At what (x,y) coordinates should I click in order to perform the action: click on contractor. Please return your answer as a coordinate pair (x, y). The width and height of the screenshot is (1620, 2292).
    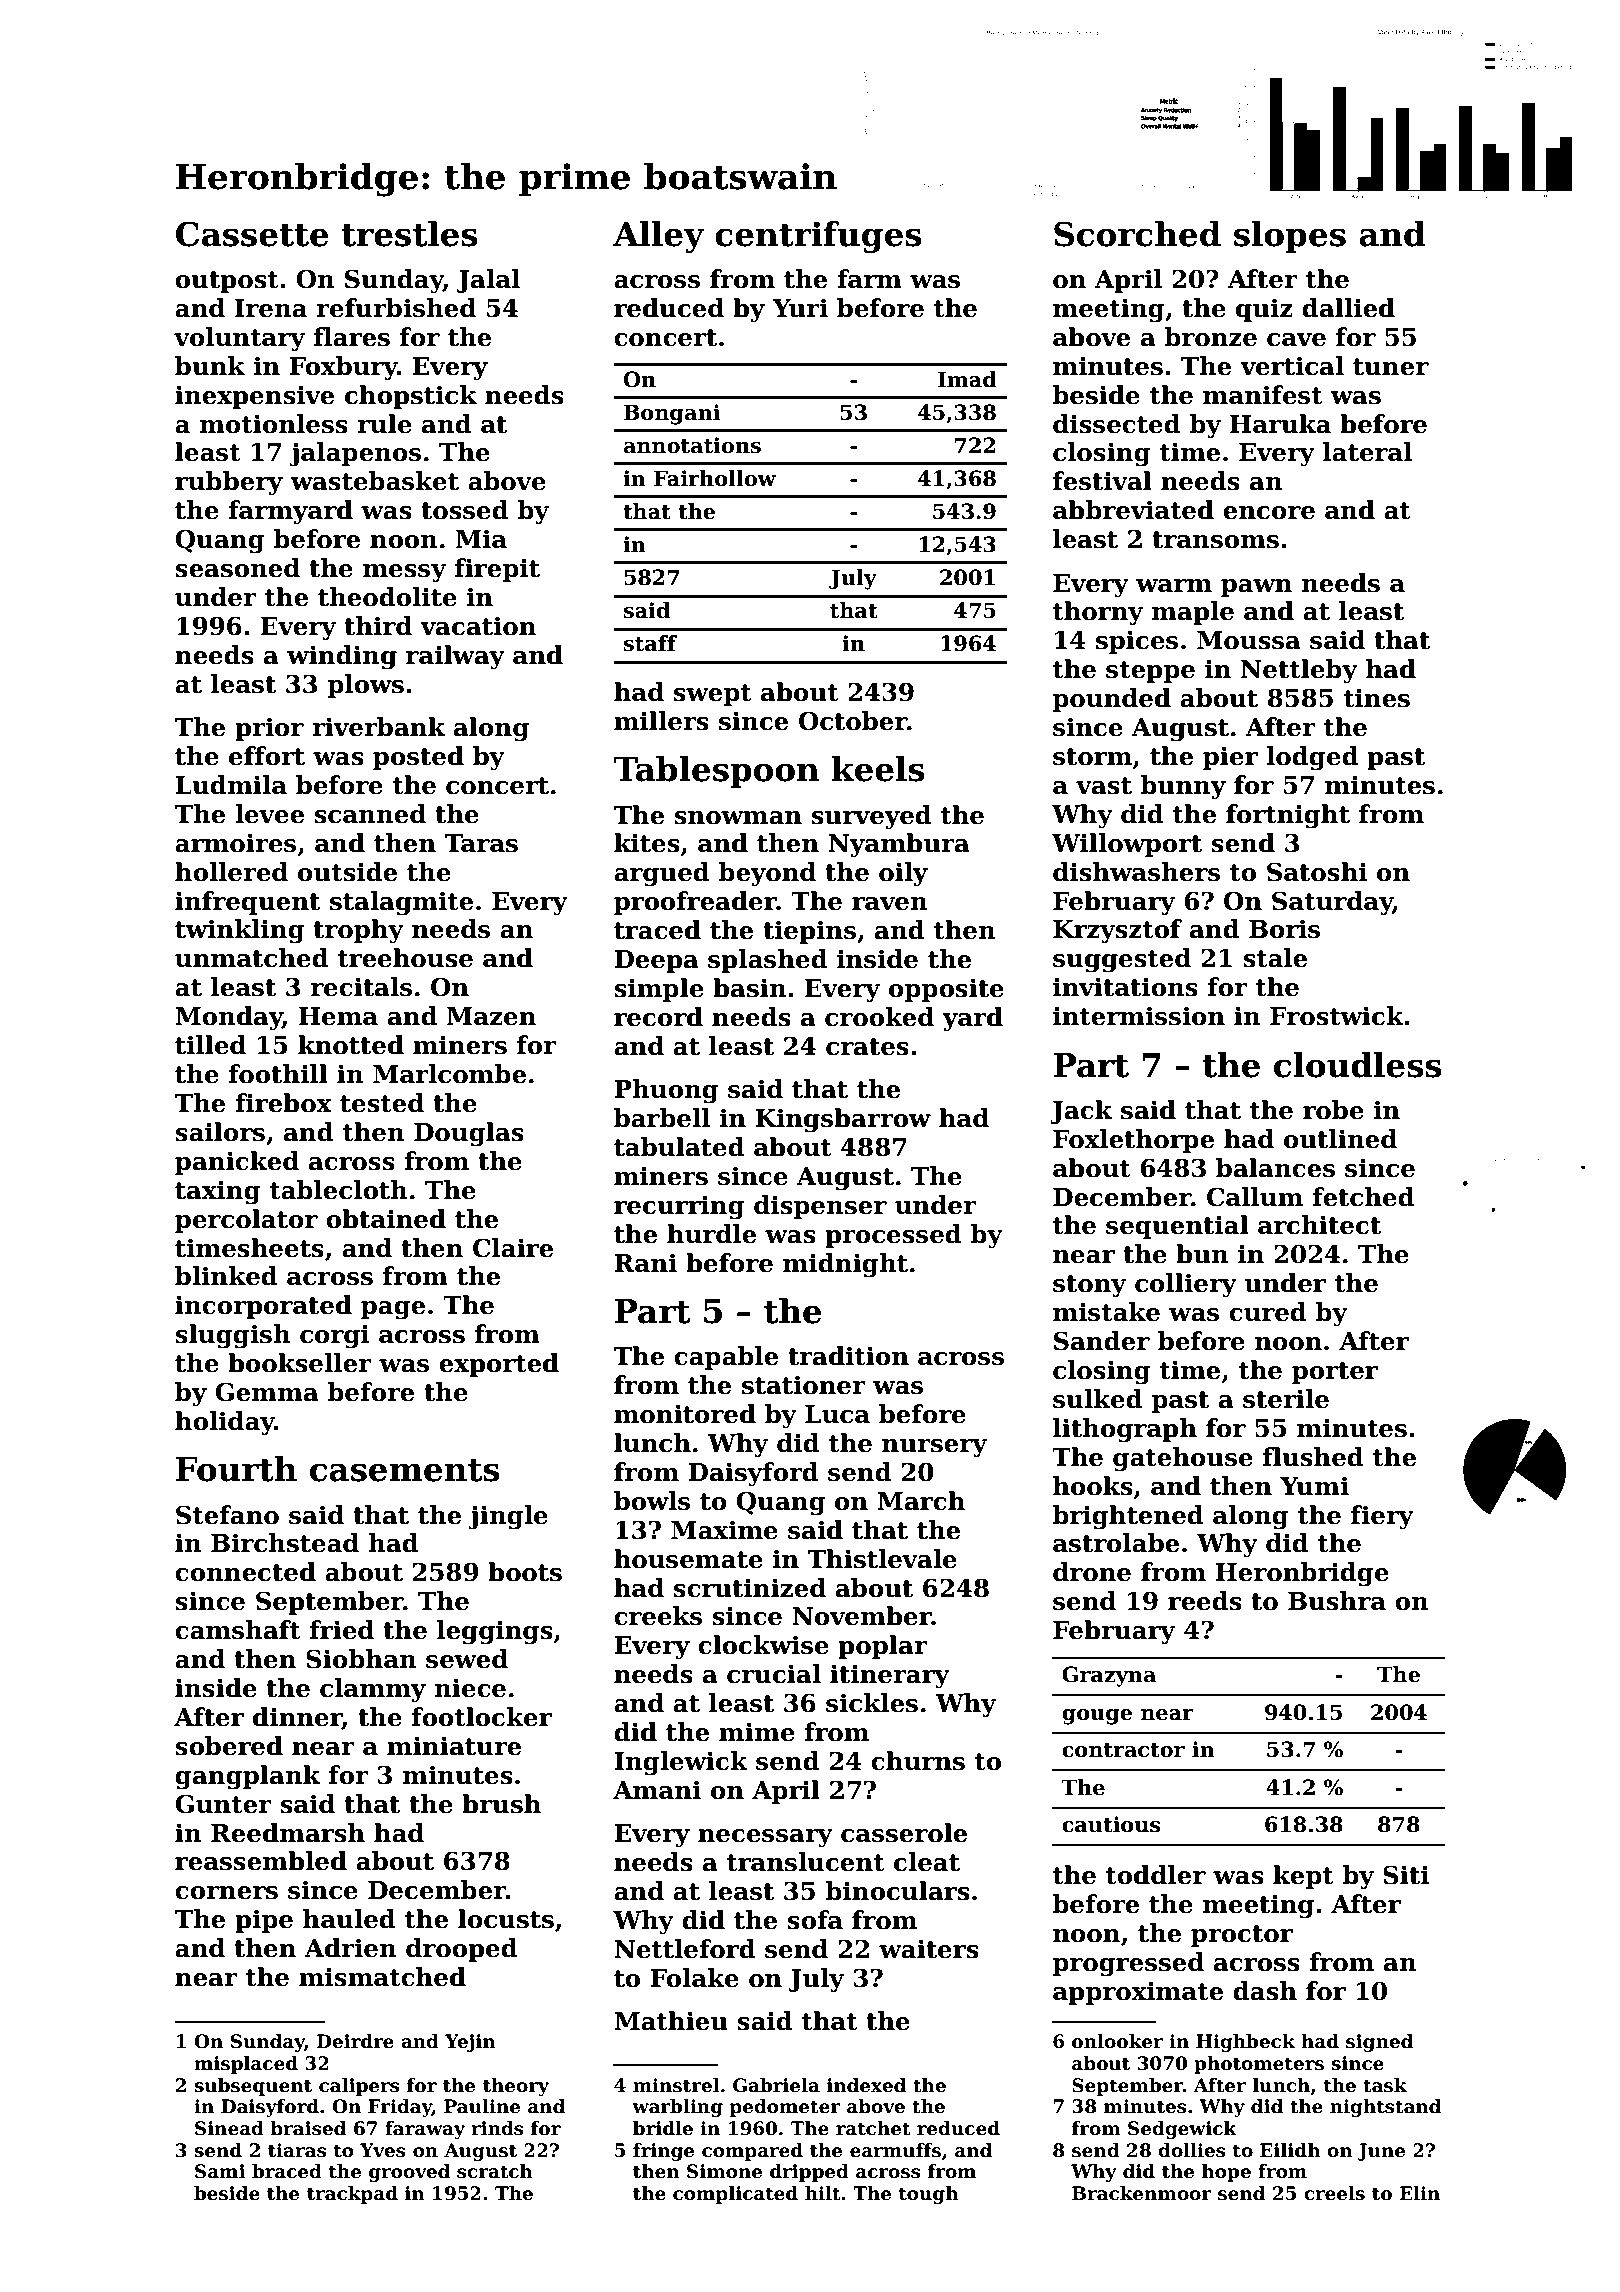
    Looking at the image, I should click on (1123, 1750).
